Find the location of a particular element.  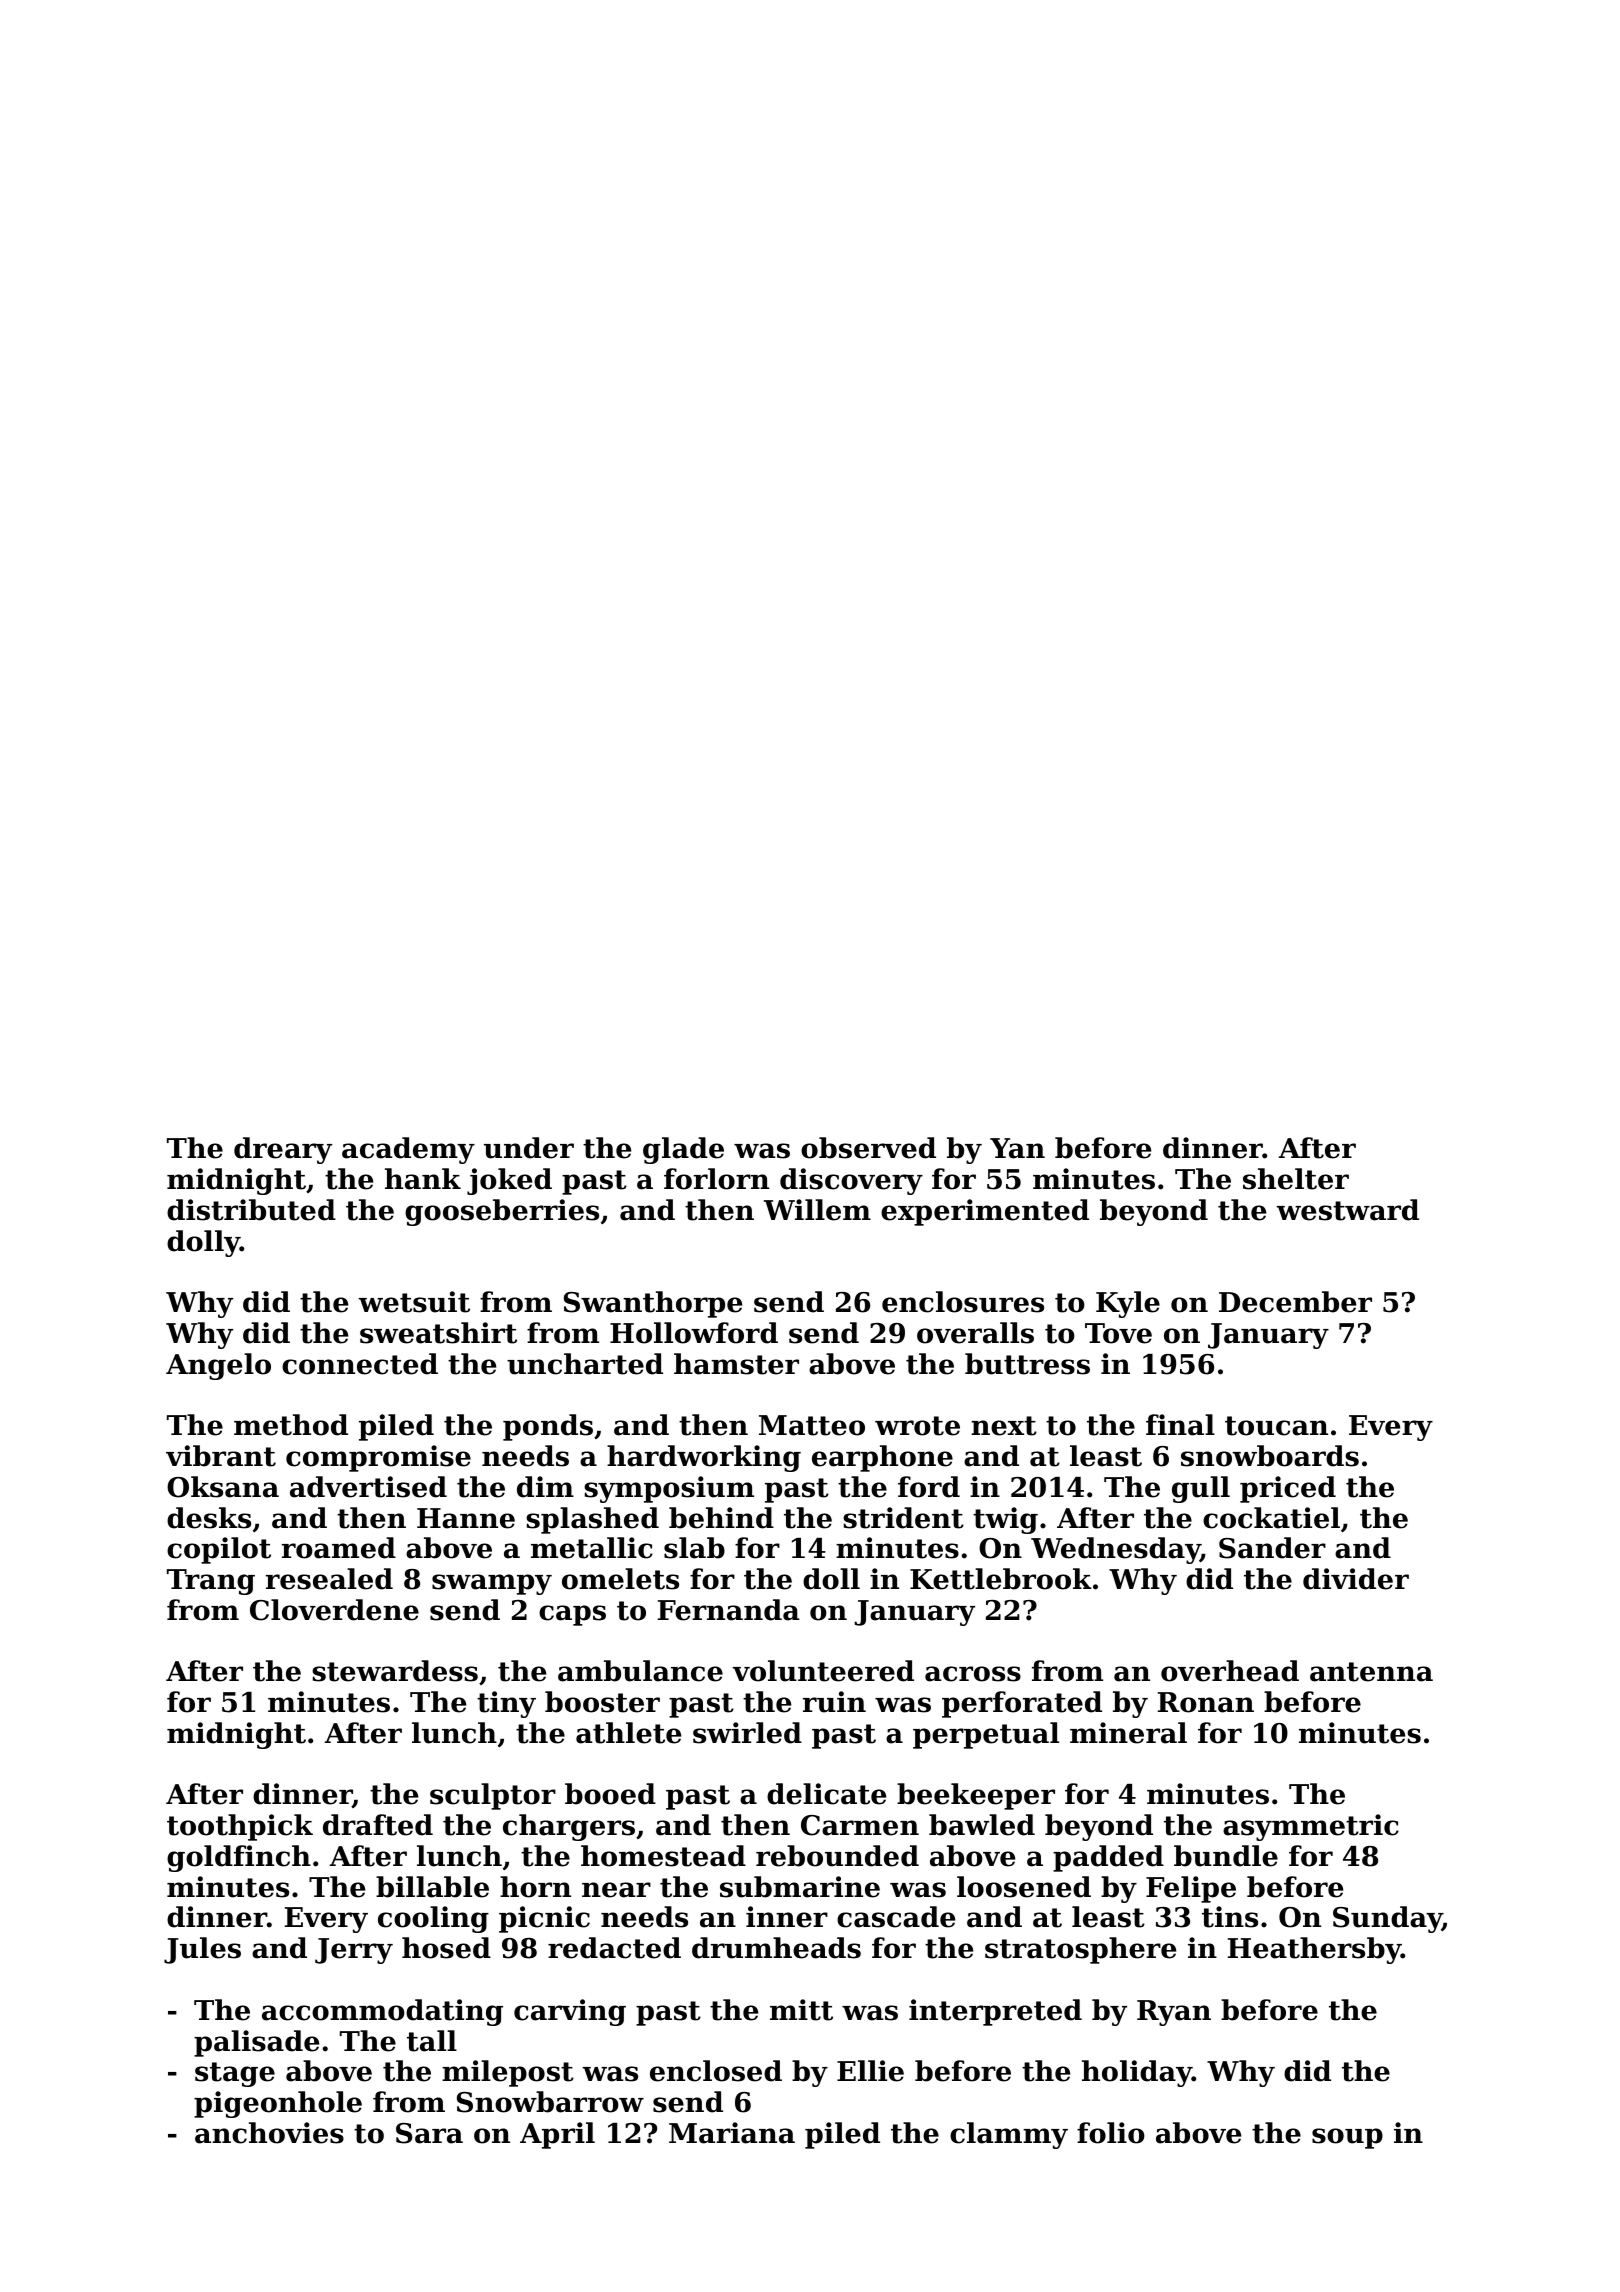

mineral is located at coordinates (1128, 1733).
